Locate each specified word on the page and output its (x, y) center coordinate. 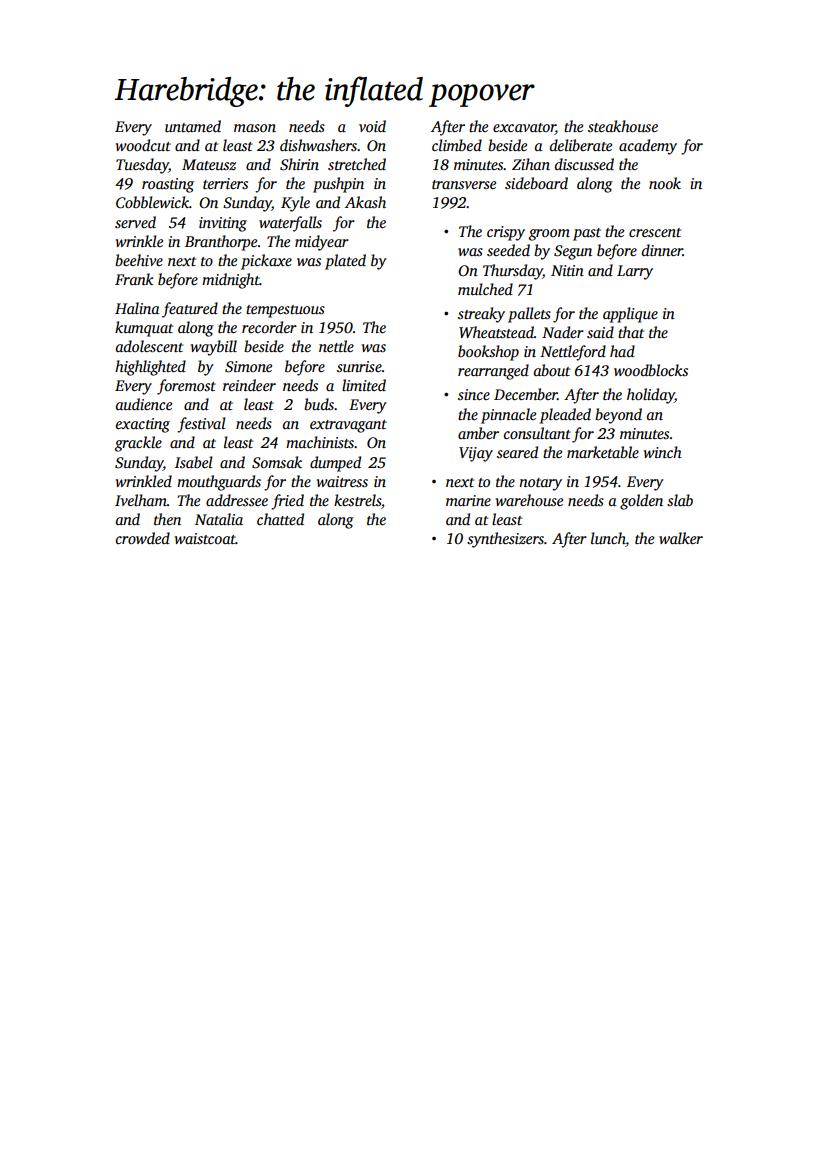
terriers (225, 183)
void (372, 126)
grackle (138, 444)
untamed (193, 126)
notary (540, 484)
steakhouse (623, 126)
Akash (365, 202)
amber (478, 433)
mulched (485, 289)
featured (190, 310)
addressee (237, 500)
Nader (563, 332)
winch (663, 452)
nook (665, 183)
